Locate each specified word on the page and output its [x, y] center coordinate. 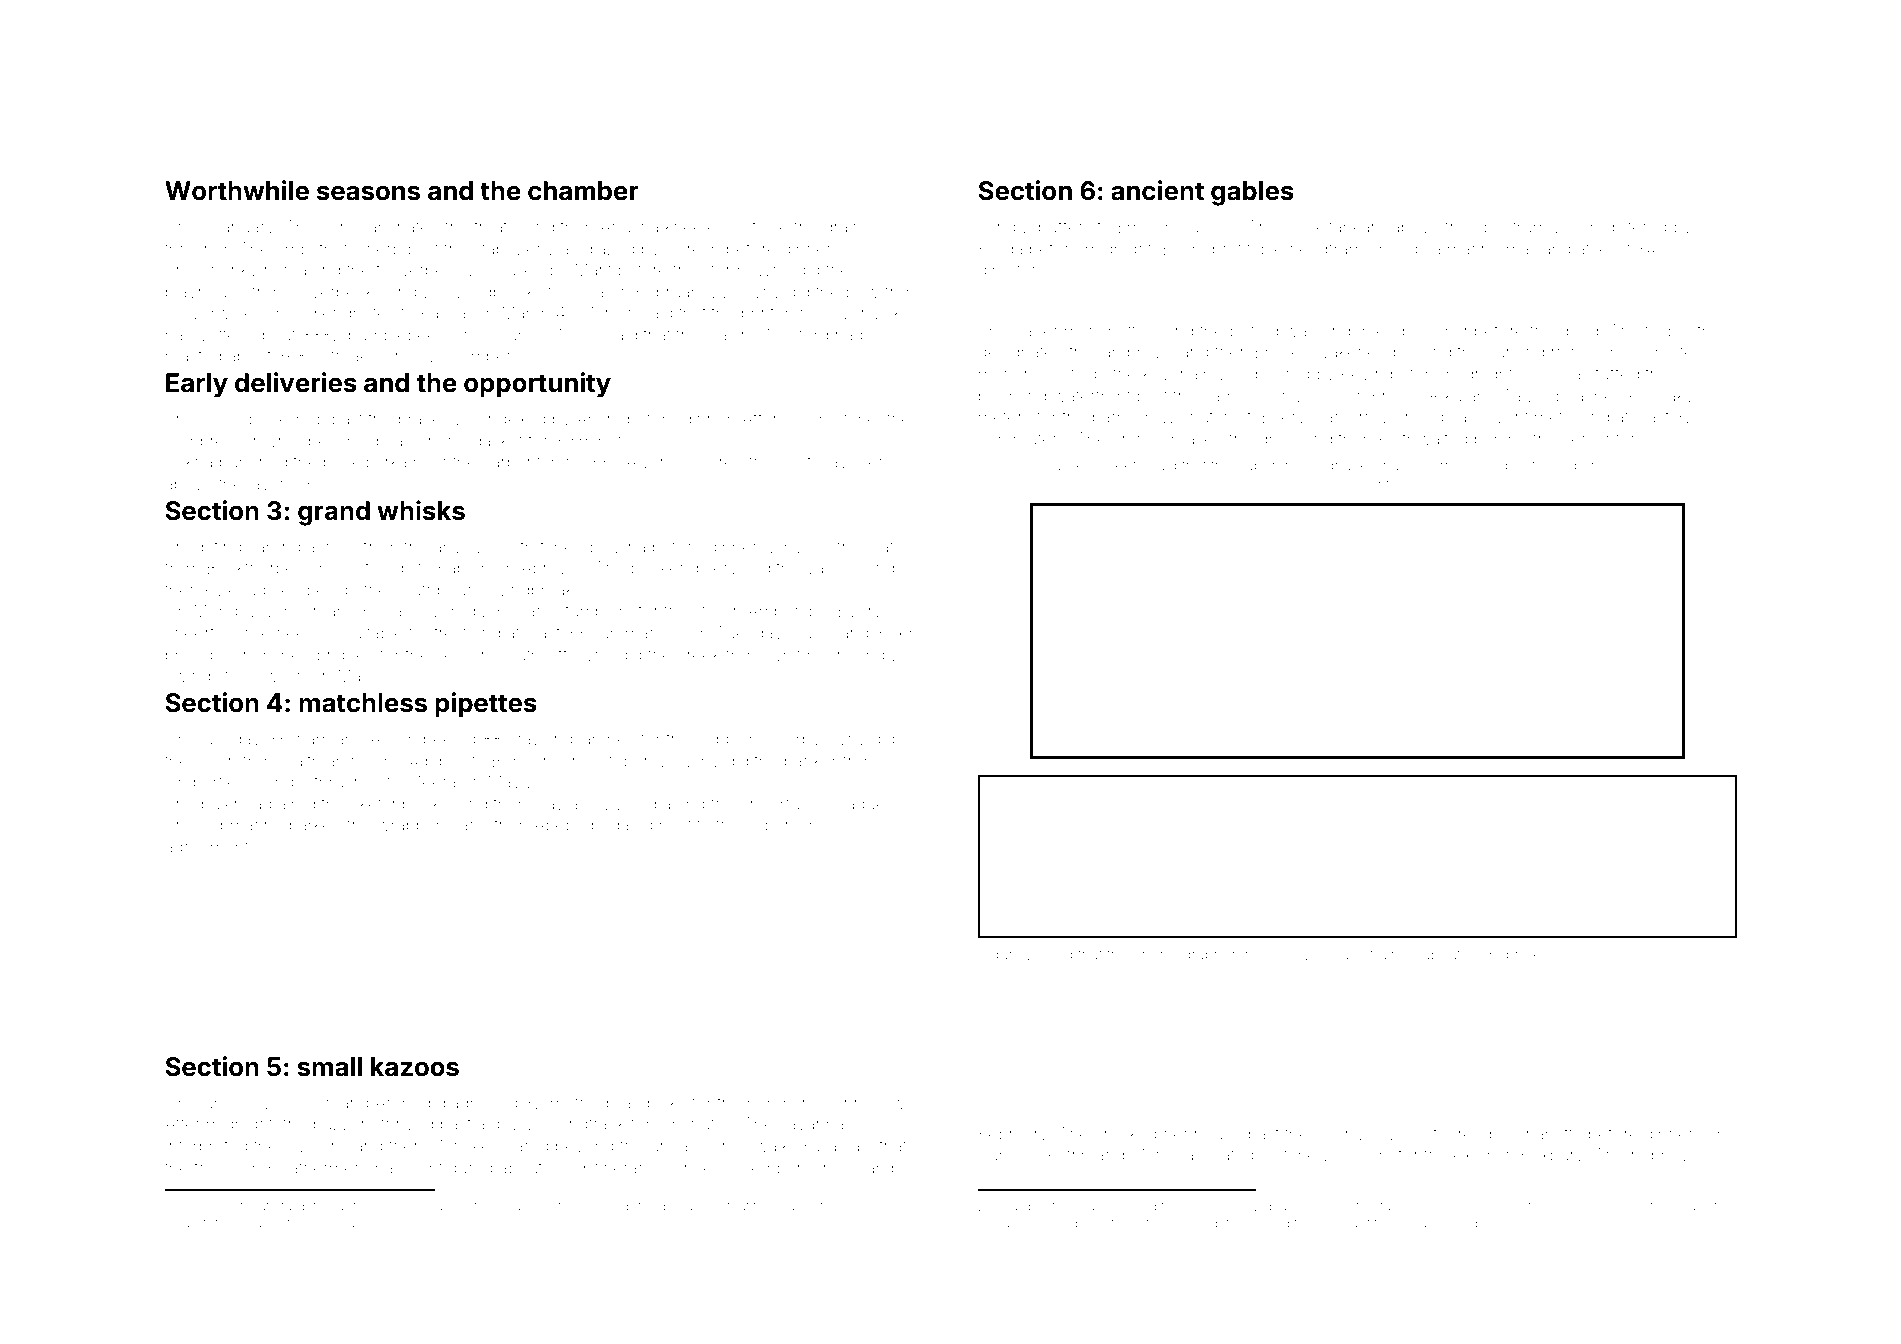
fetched [226, 1222]
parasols [1603, 467]
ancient [1157, 190]
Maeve [575, 334]
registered [1628, 228]
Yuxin [896, 632]
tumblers [598, 610]
